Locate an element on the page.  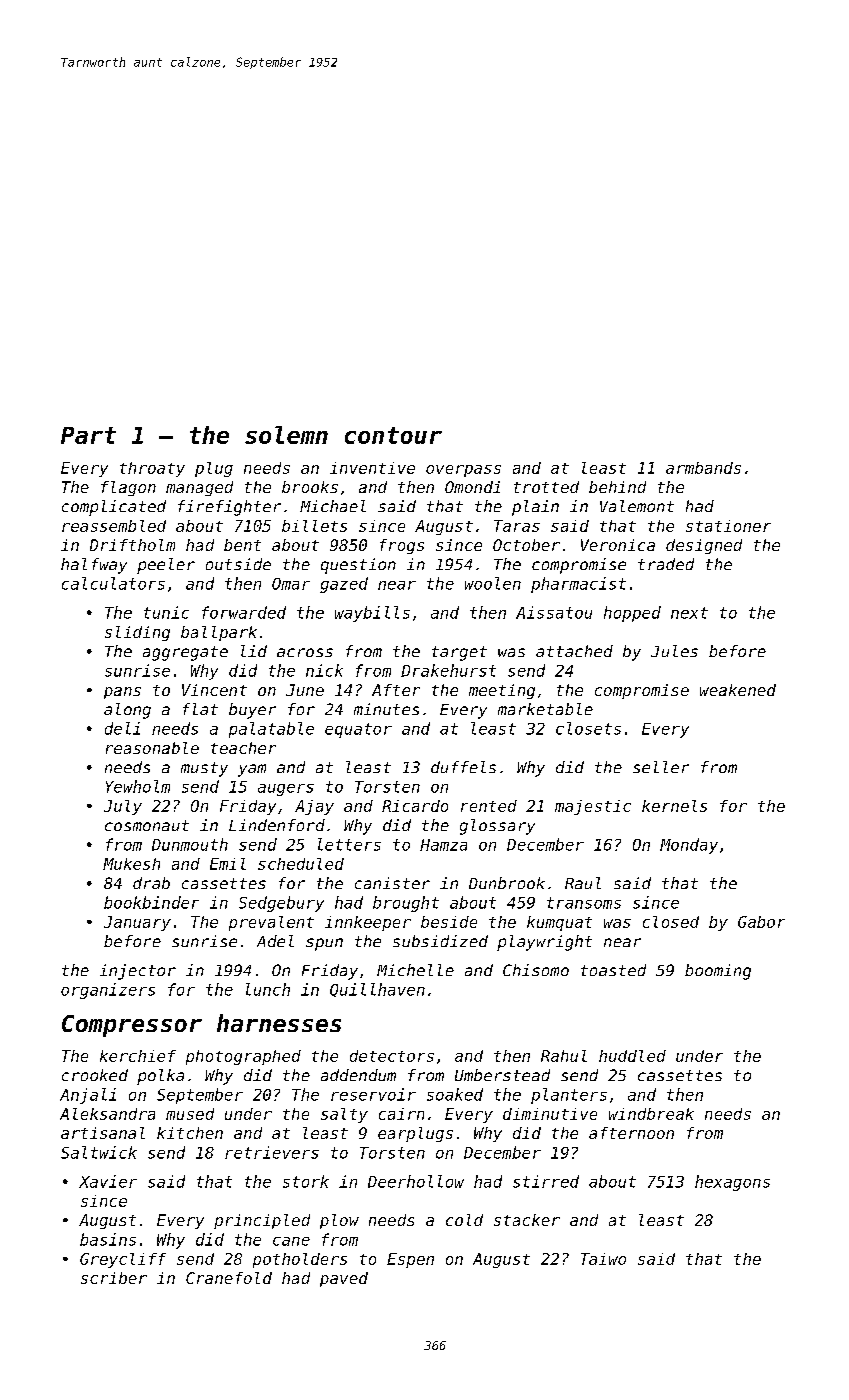
armbands is located at coordinates (703, 468).
